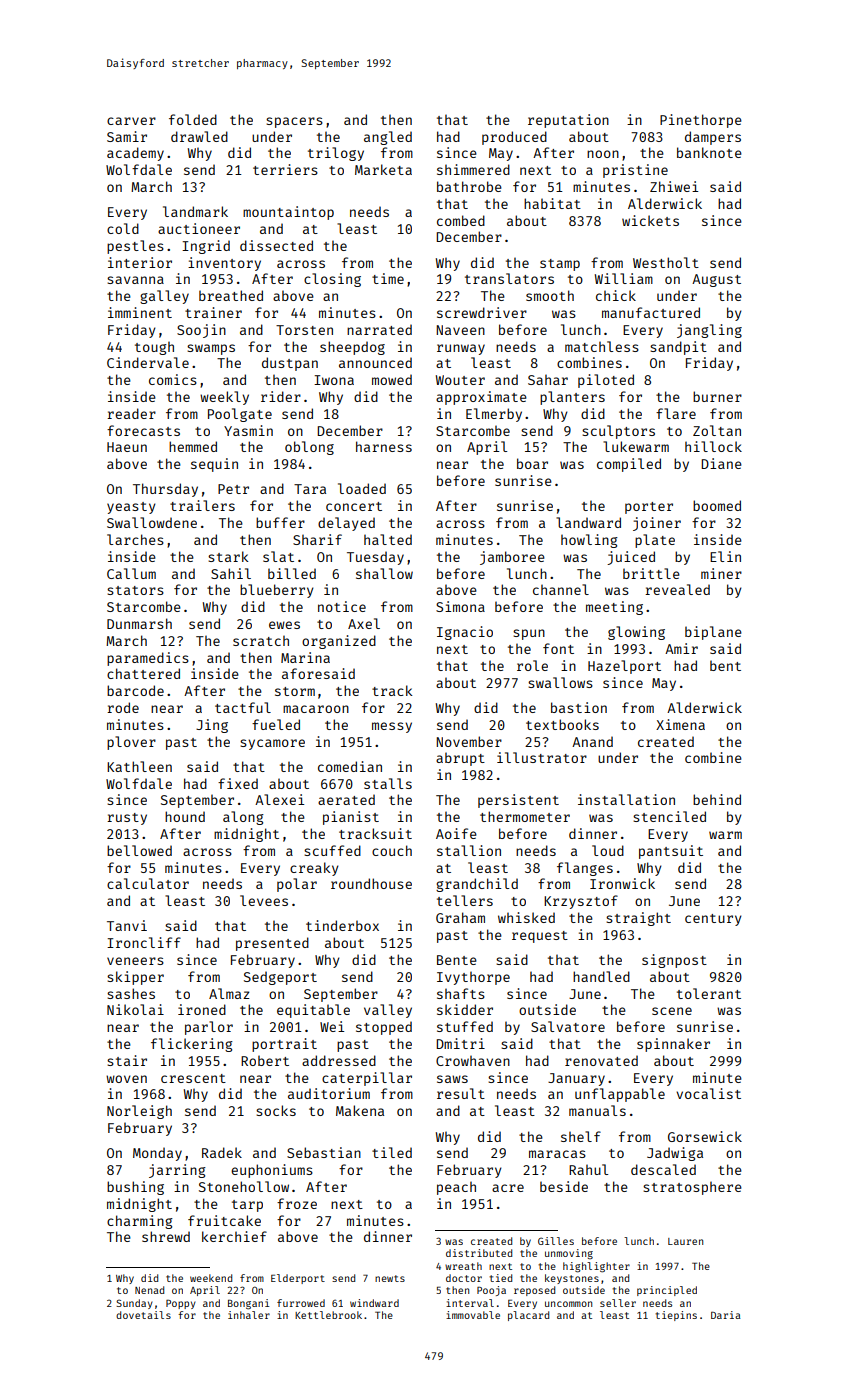 This page has height=1400, width=849. I want to click on jarring, so click(177, 1171).
